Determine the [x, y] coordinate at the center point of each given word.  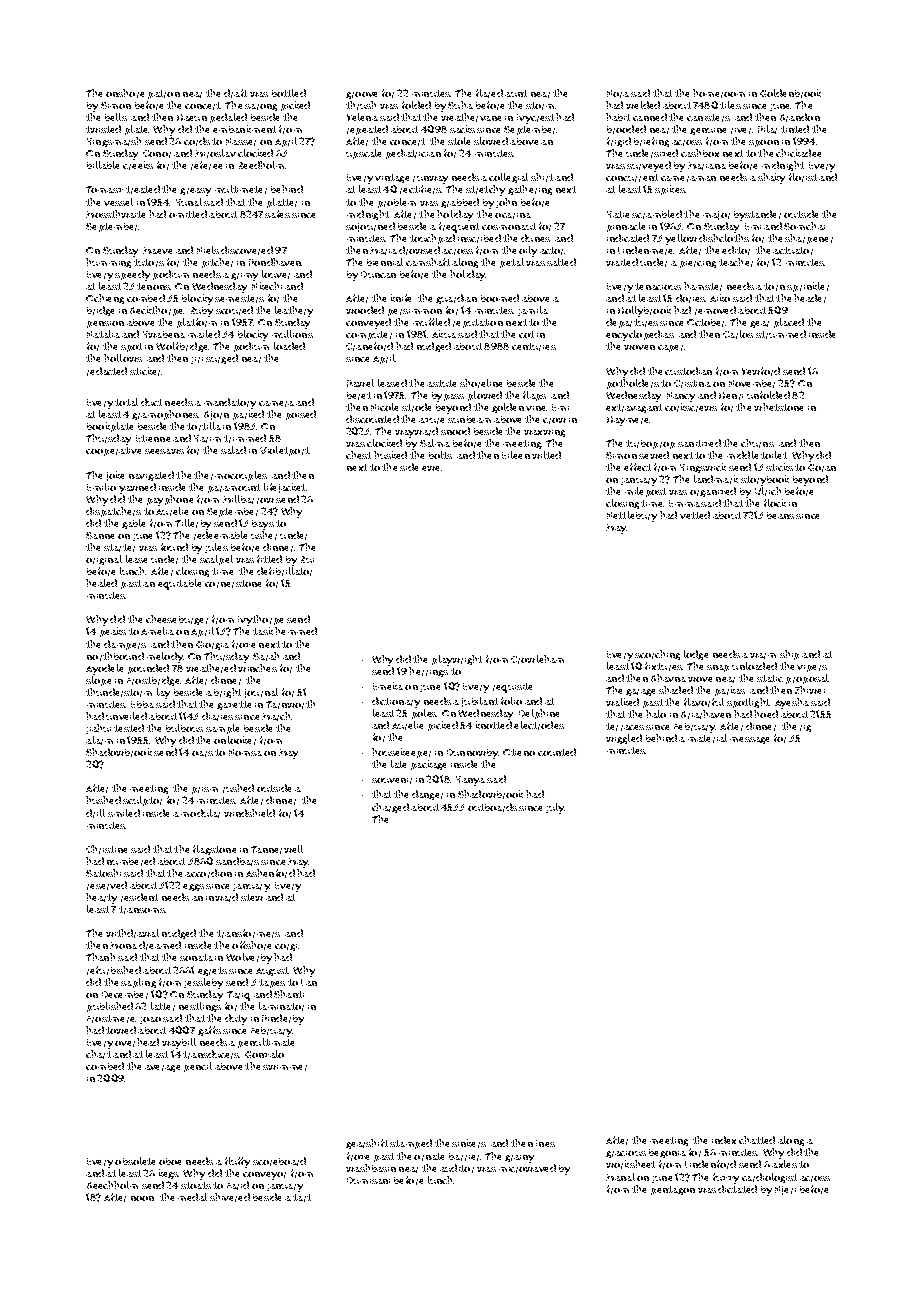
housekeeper [401, 753]
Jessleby [203, 983]
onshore [125, 93]
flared [489, 93]
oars [202, 754]
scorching [657, 655]
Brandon [800, 117]
